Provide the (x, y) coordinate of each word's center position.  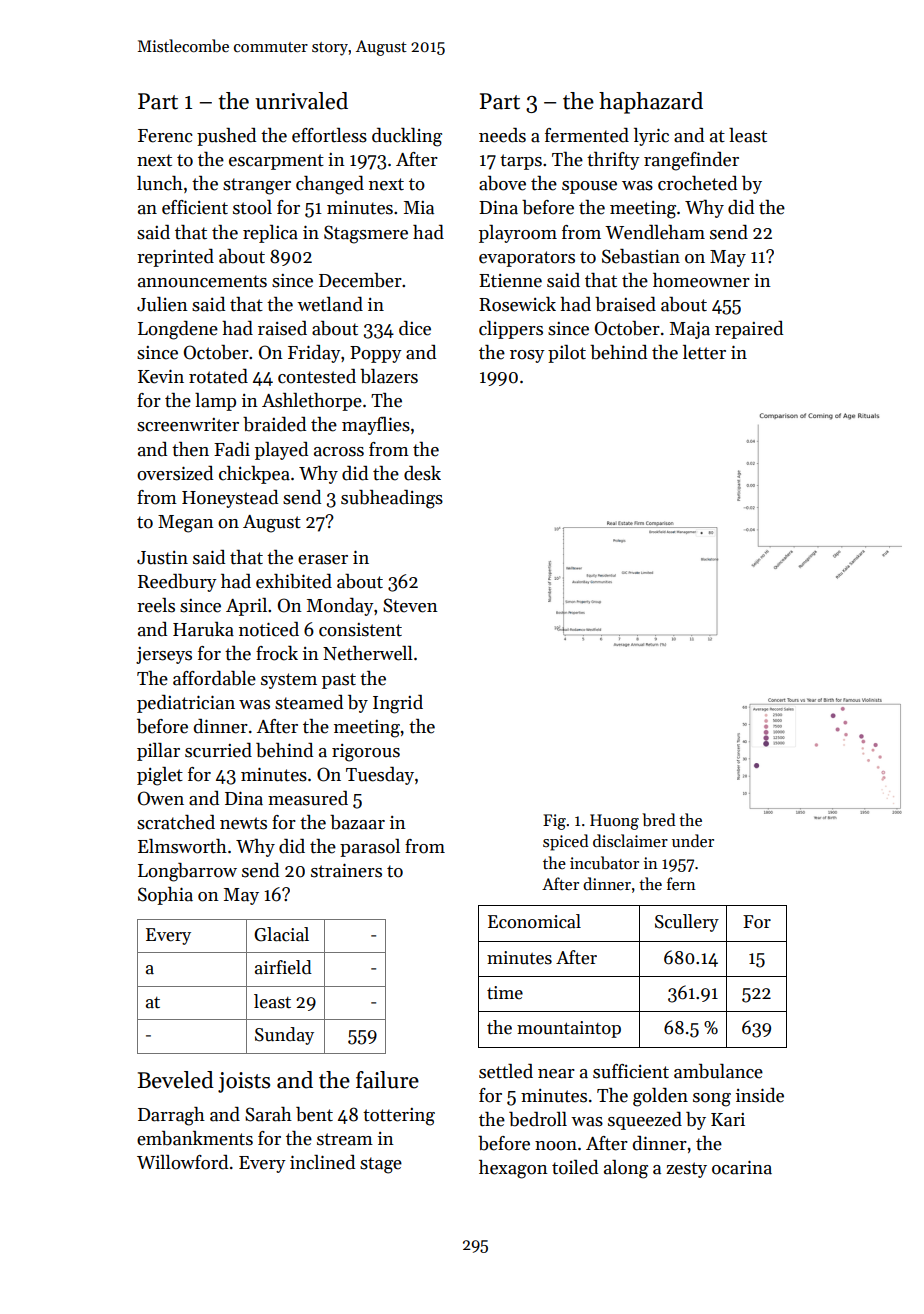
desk (422, 473)
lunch (160, 183)
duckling (407, 137)
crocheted (697, 183)
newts (243, 823)
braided (274, 424)
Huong (614, 822)
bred (659, 820)
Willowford (182, 1162)
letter (704, 352)
